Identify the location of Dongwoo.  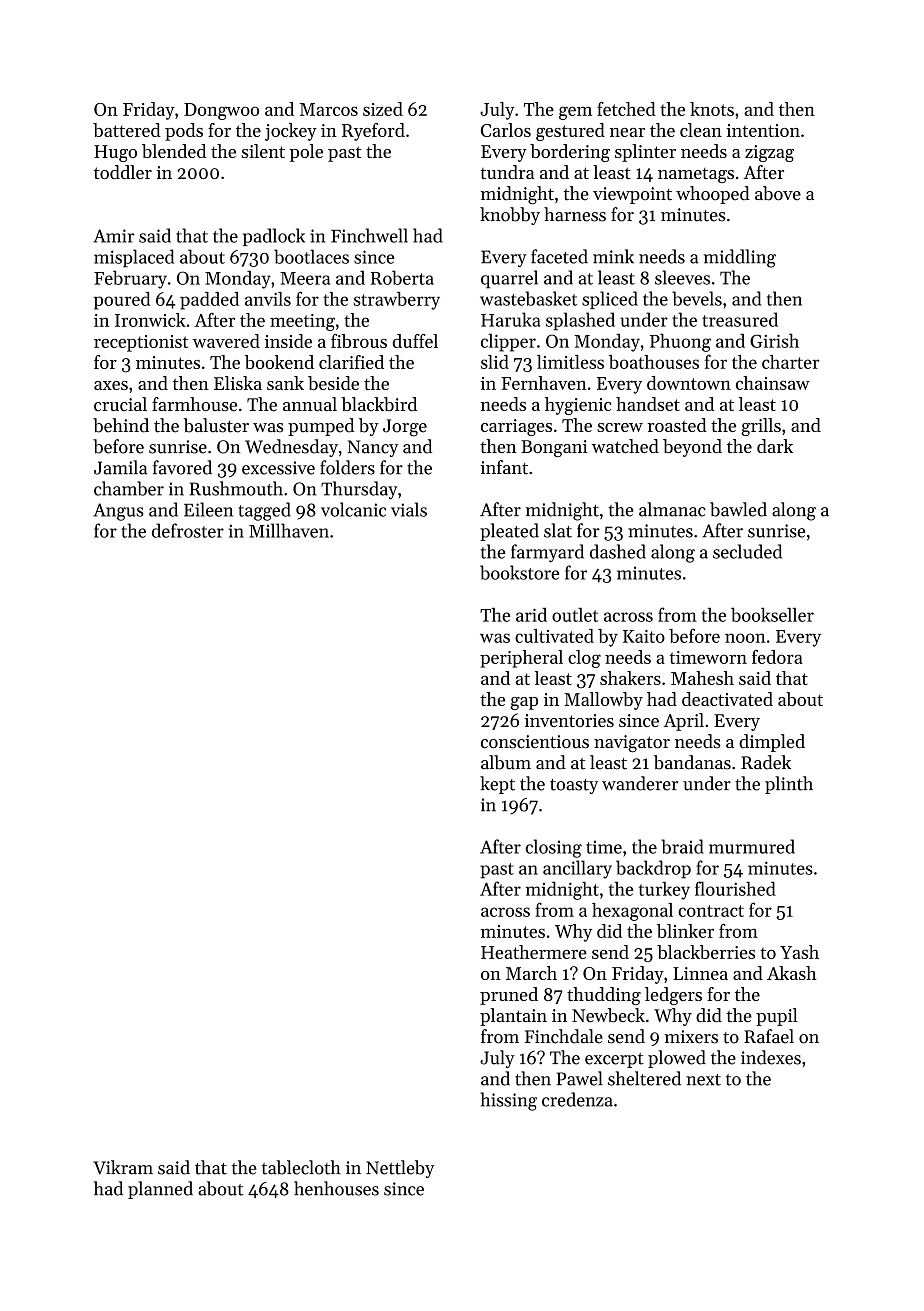
(221, 111).
